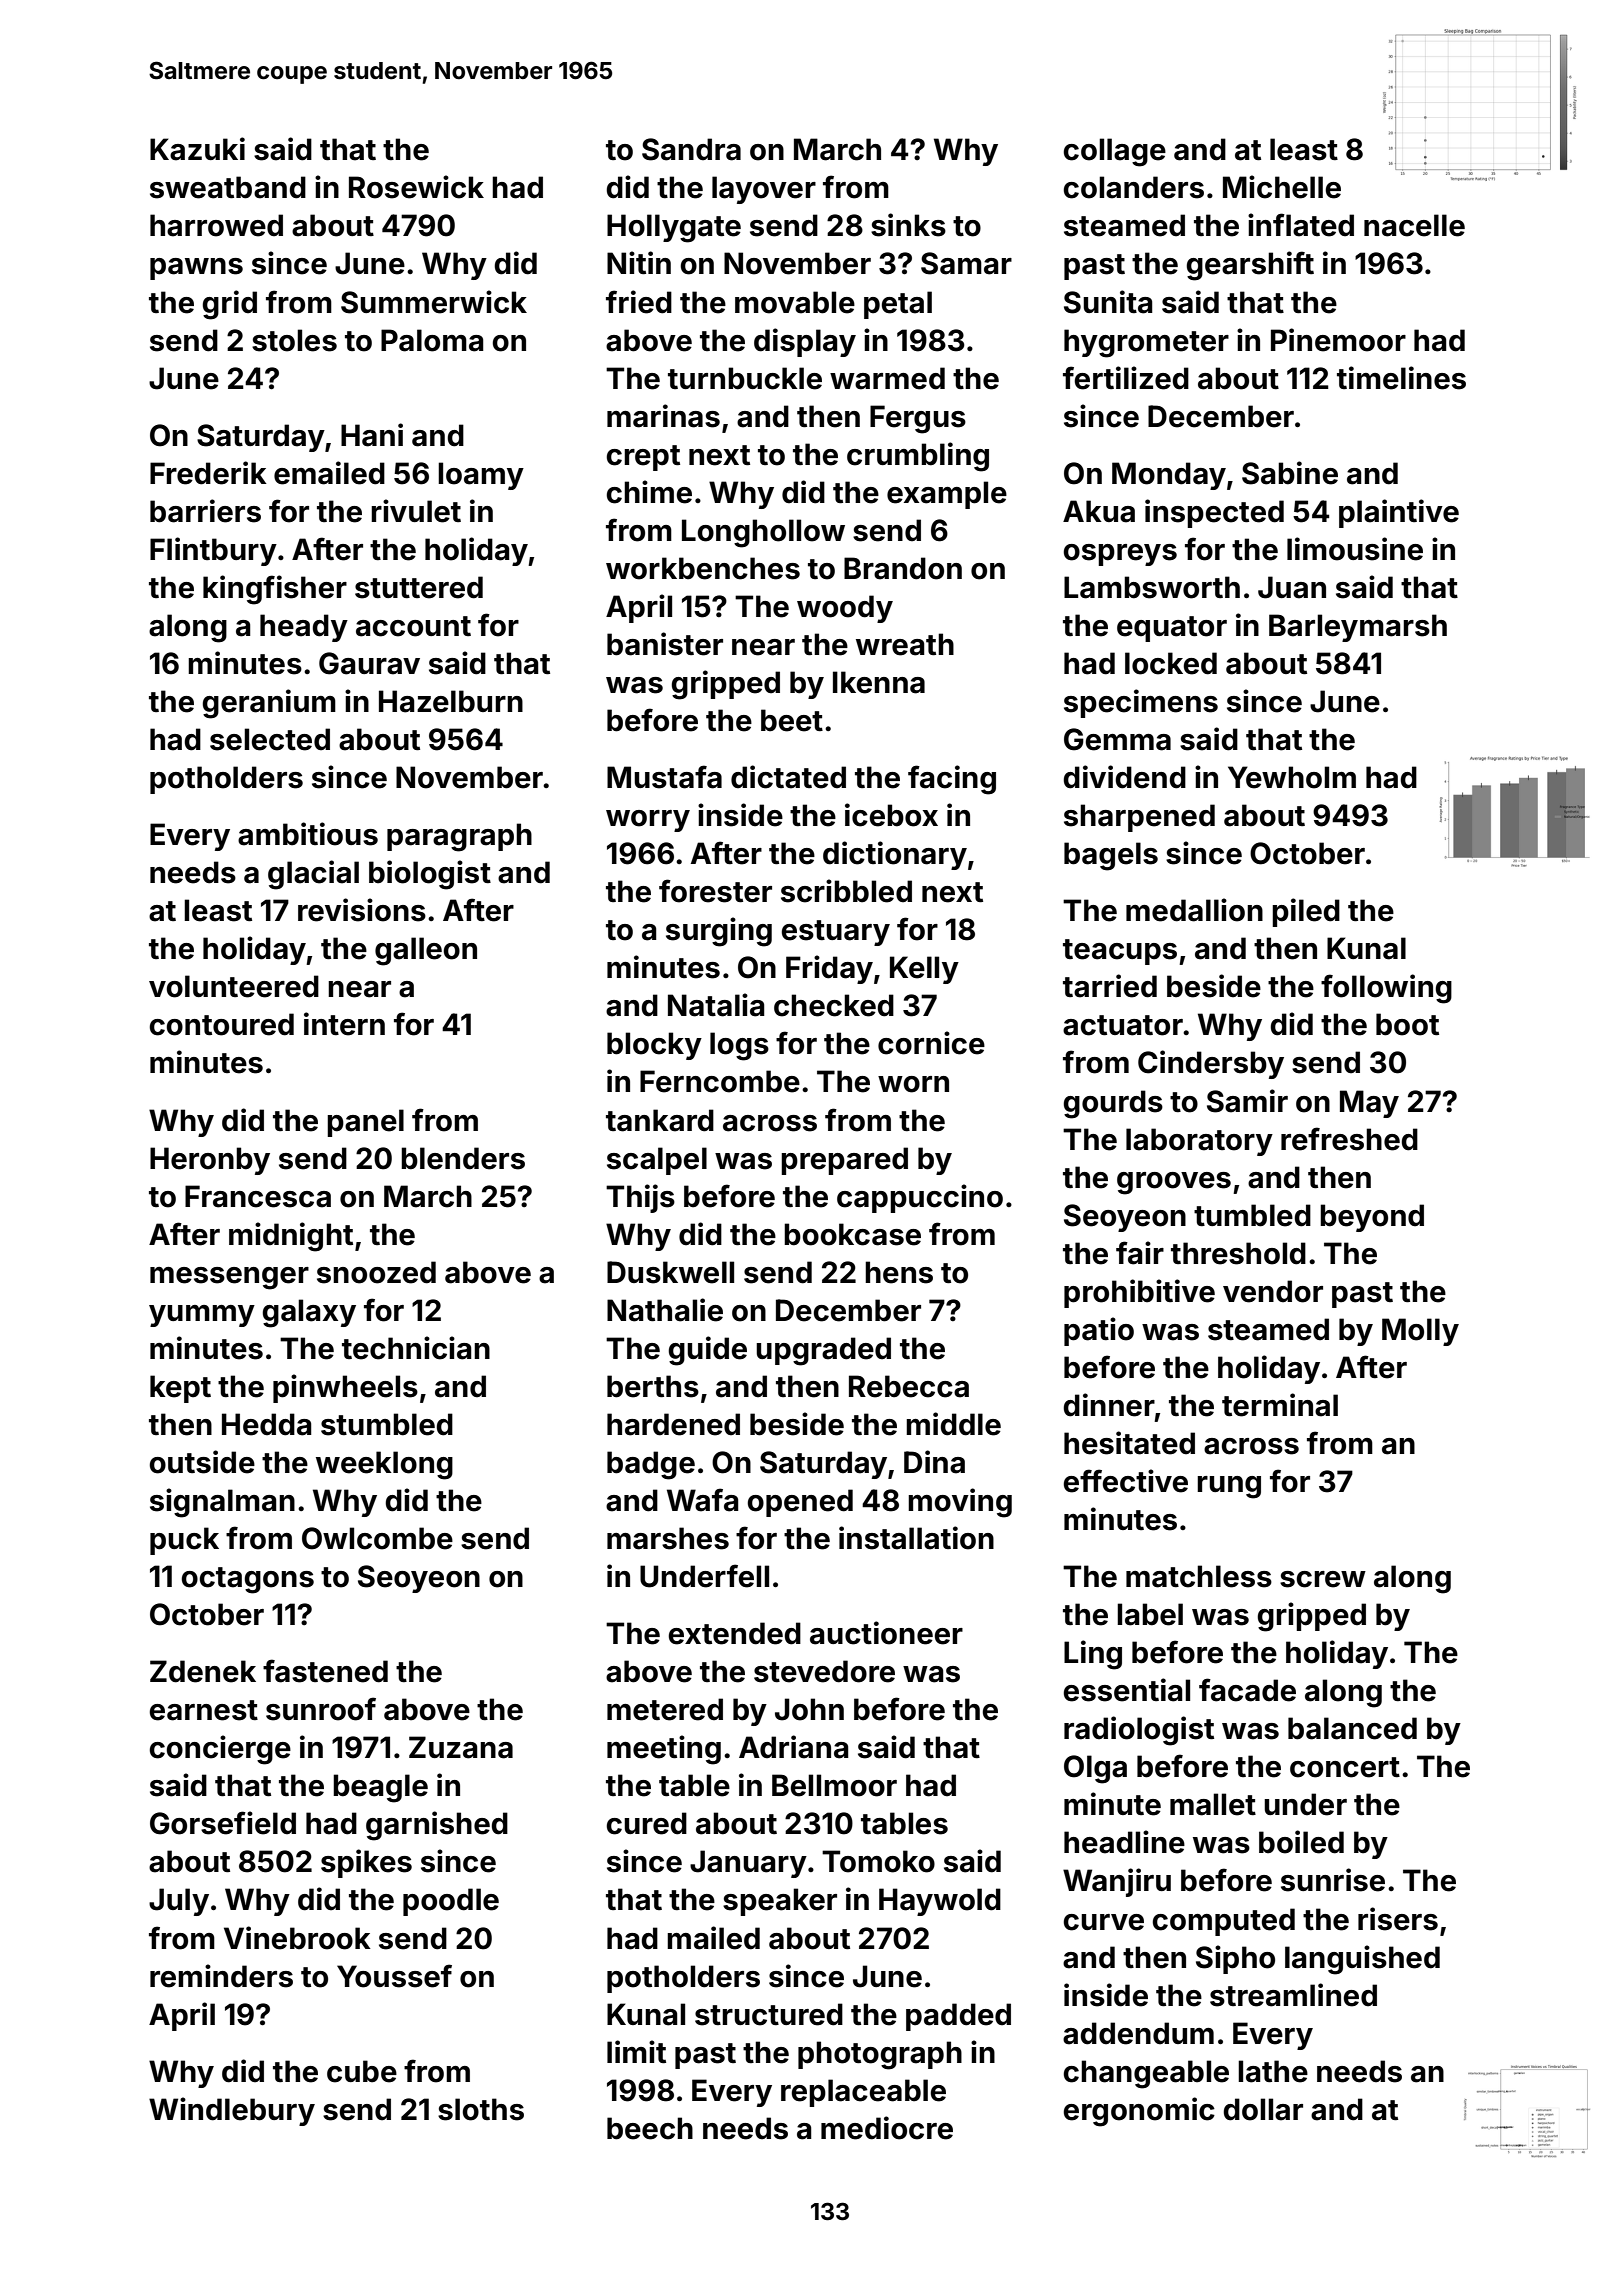  I want to click on boiled, so click(1301, 1842).
